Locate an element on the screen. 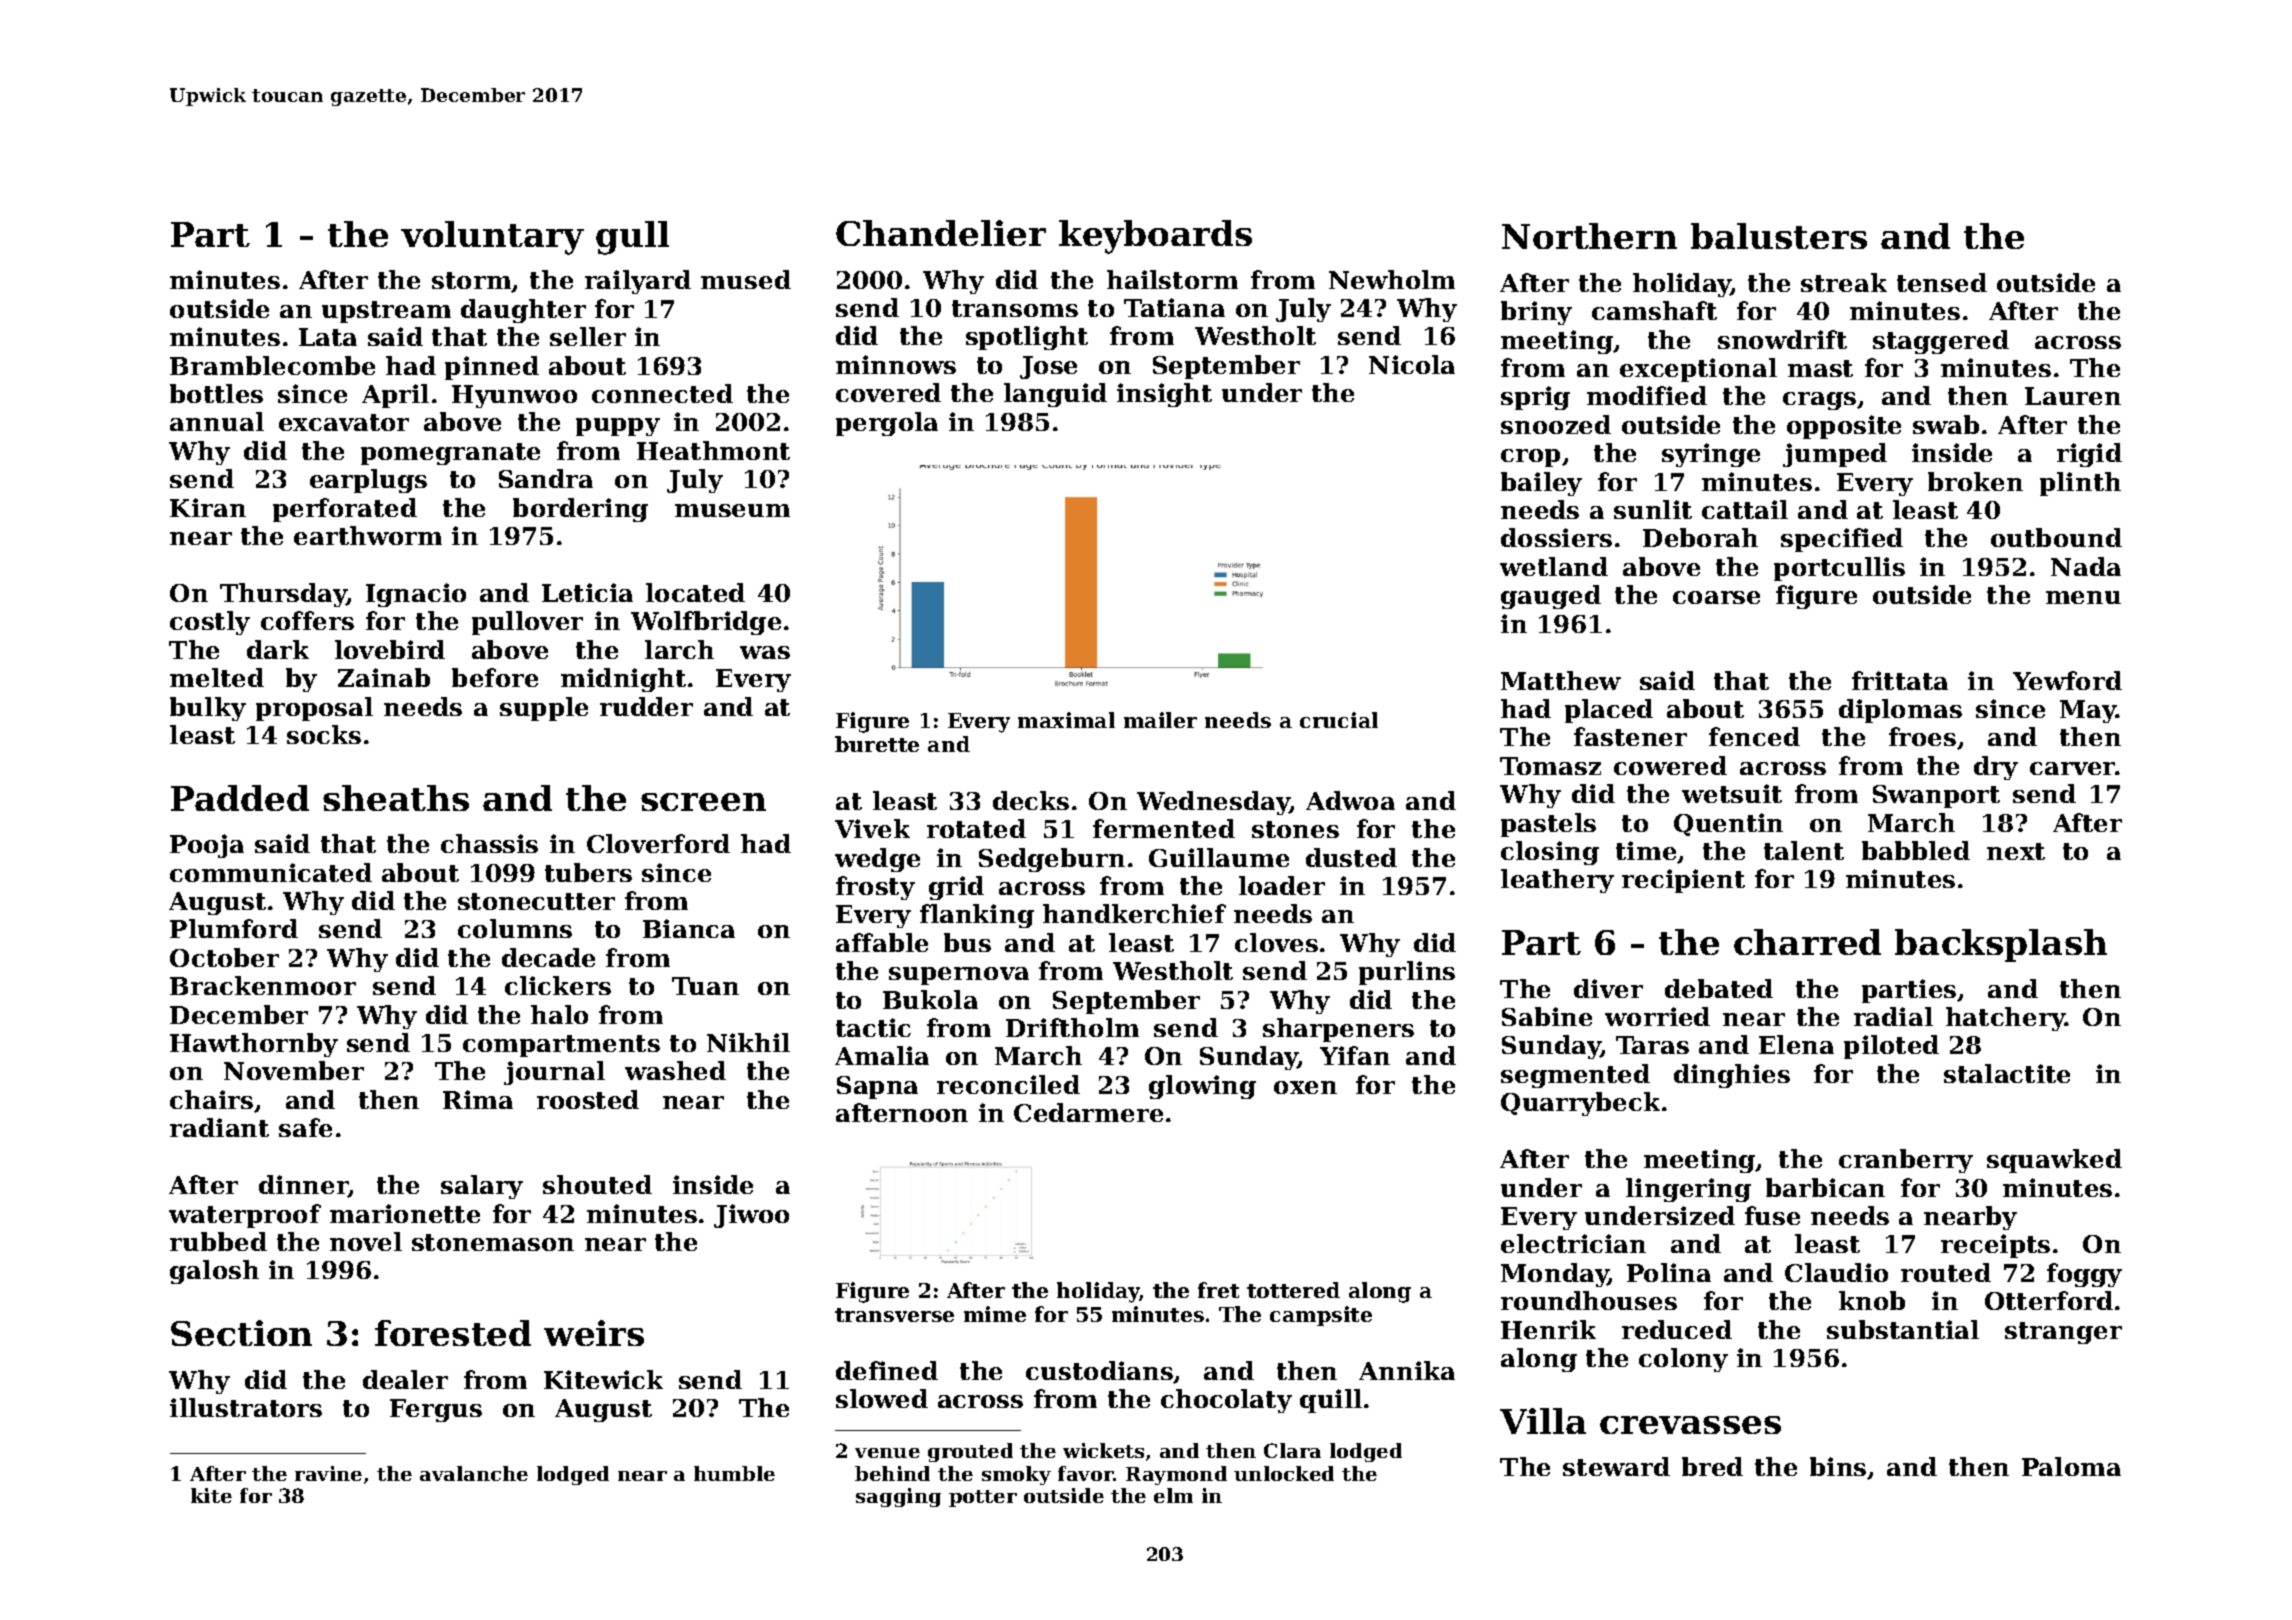 This screenshot has height=1620, width=2292. keyboards is located at coordinates (1155, 237).
